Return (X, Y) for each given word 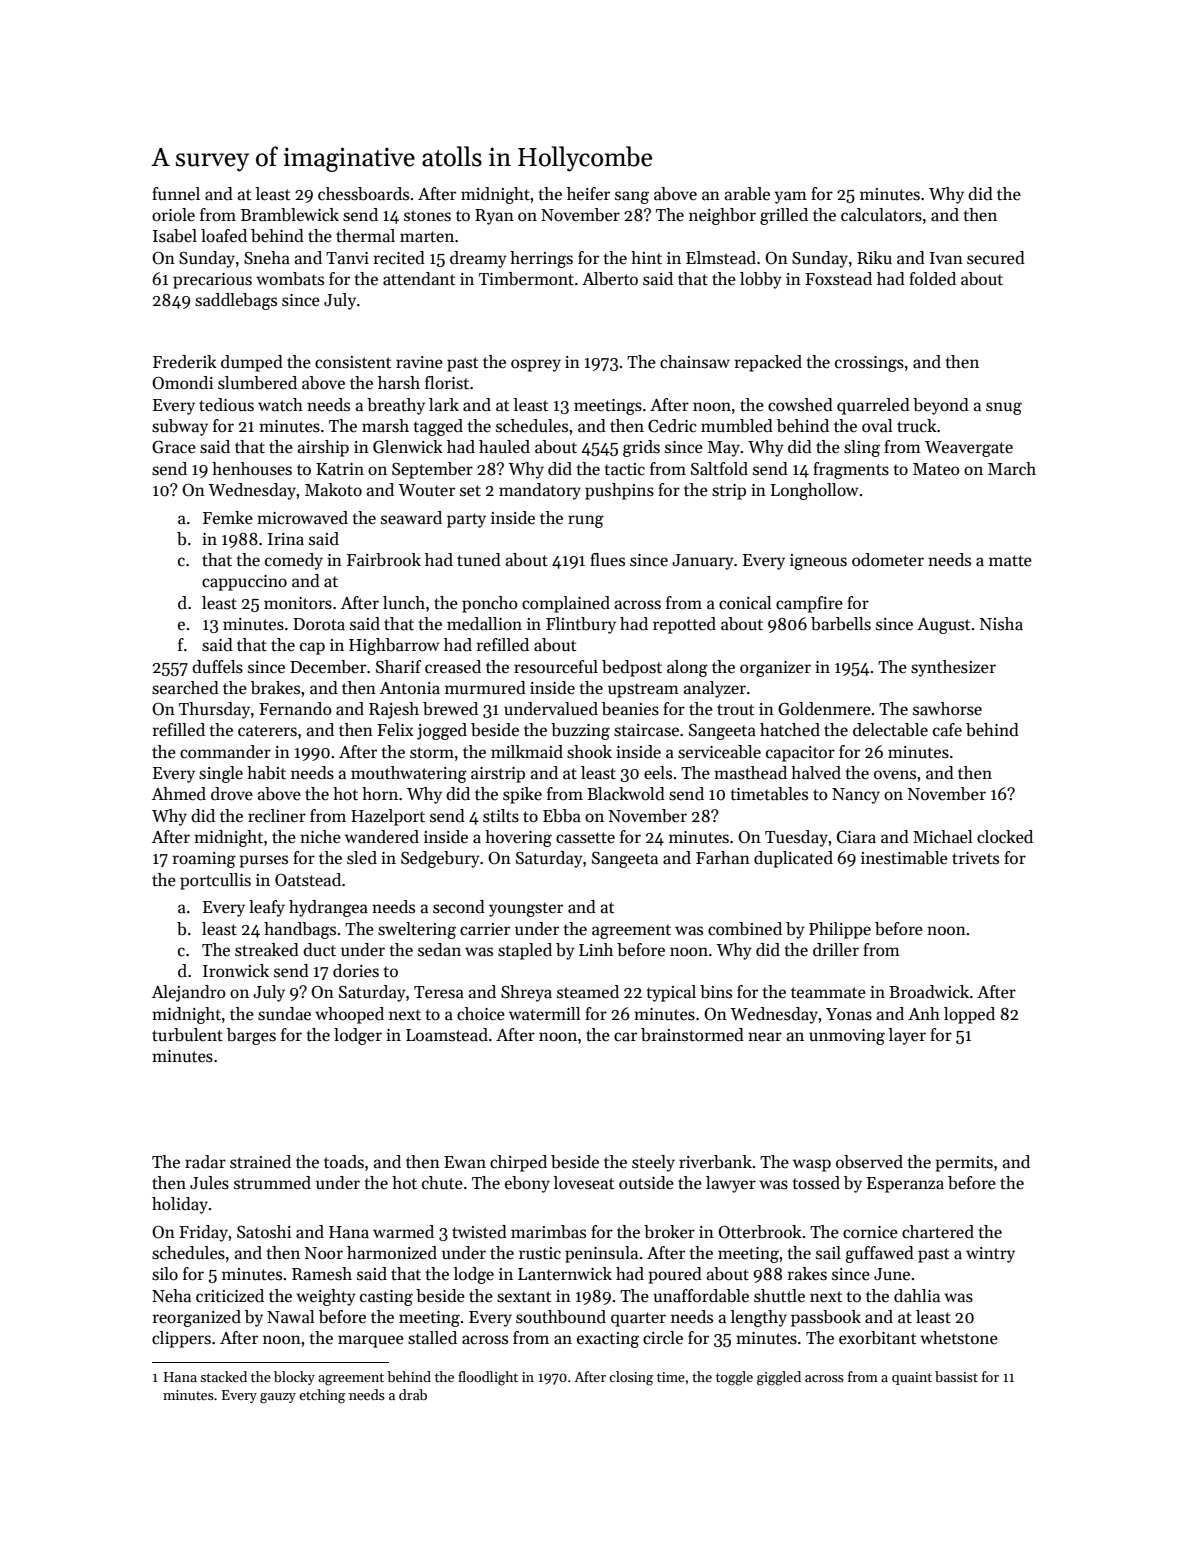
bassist (956, 1376)
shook (589, 752)
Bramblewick (290, 215)
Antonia (410, 688)
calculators (881, 215)
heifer (588, 194)
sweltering (417, 930)
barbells (841, 624)
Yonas (849, 1014)
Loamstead (447, 1035)
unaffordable (701, 1296)
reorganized (197, 1318)
